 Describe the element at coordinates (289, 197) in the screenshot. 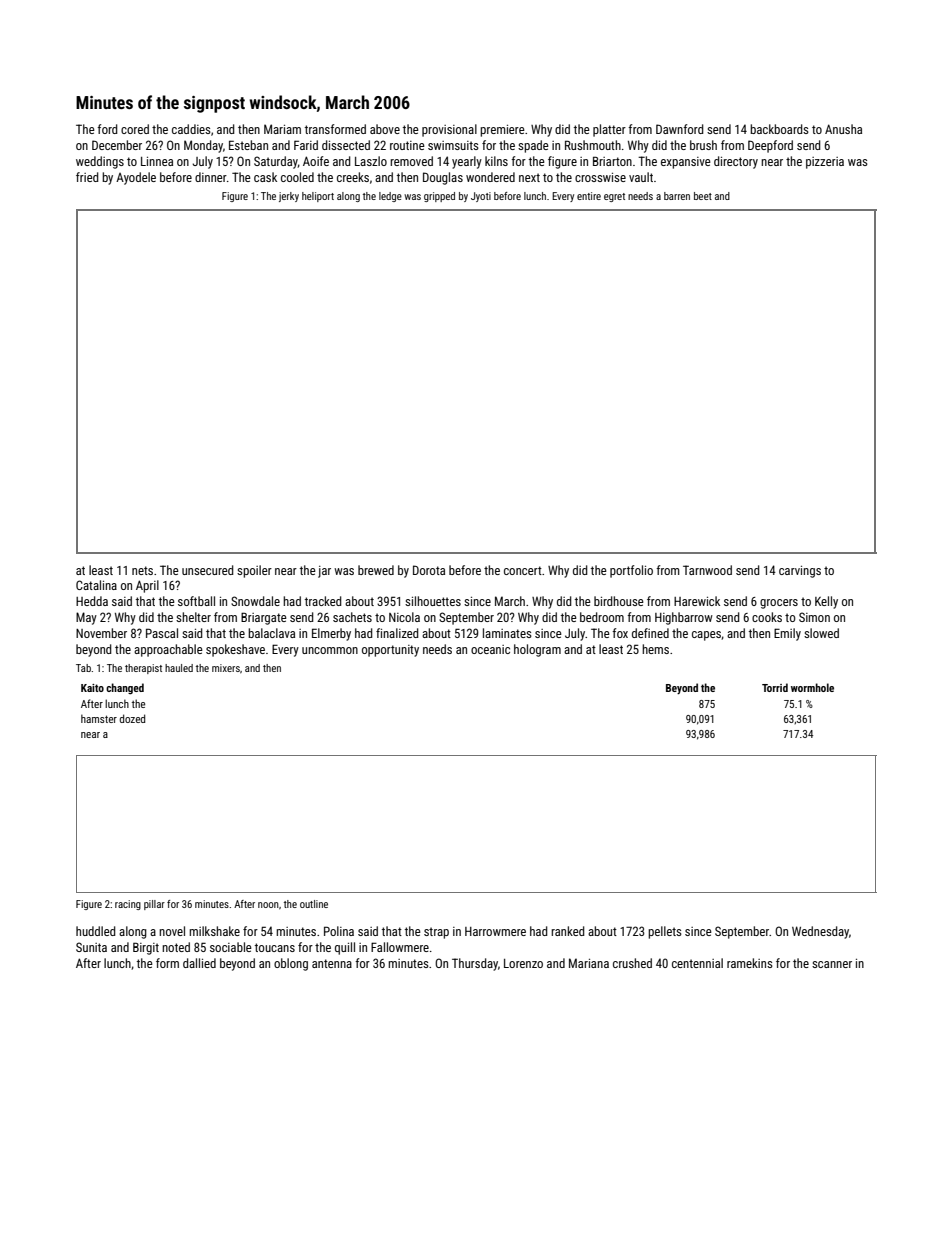

I see `jerky` at that location.
